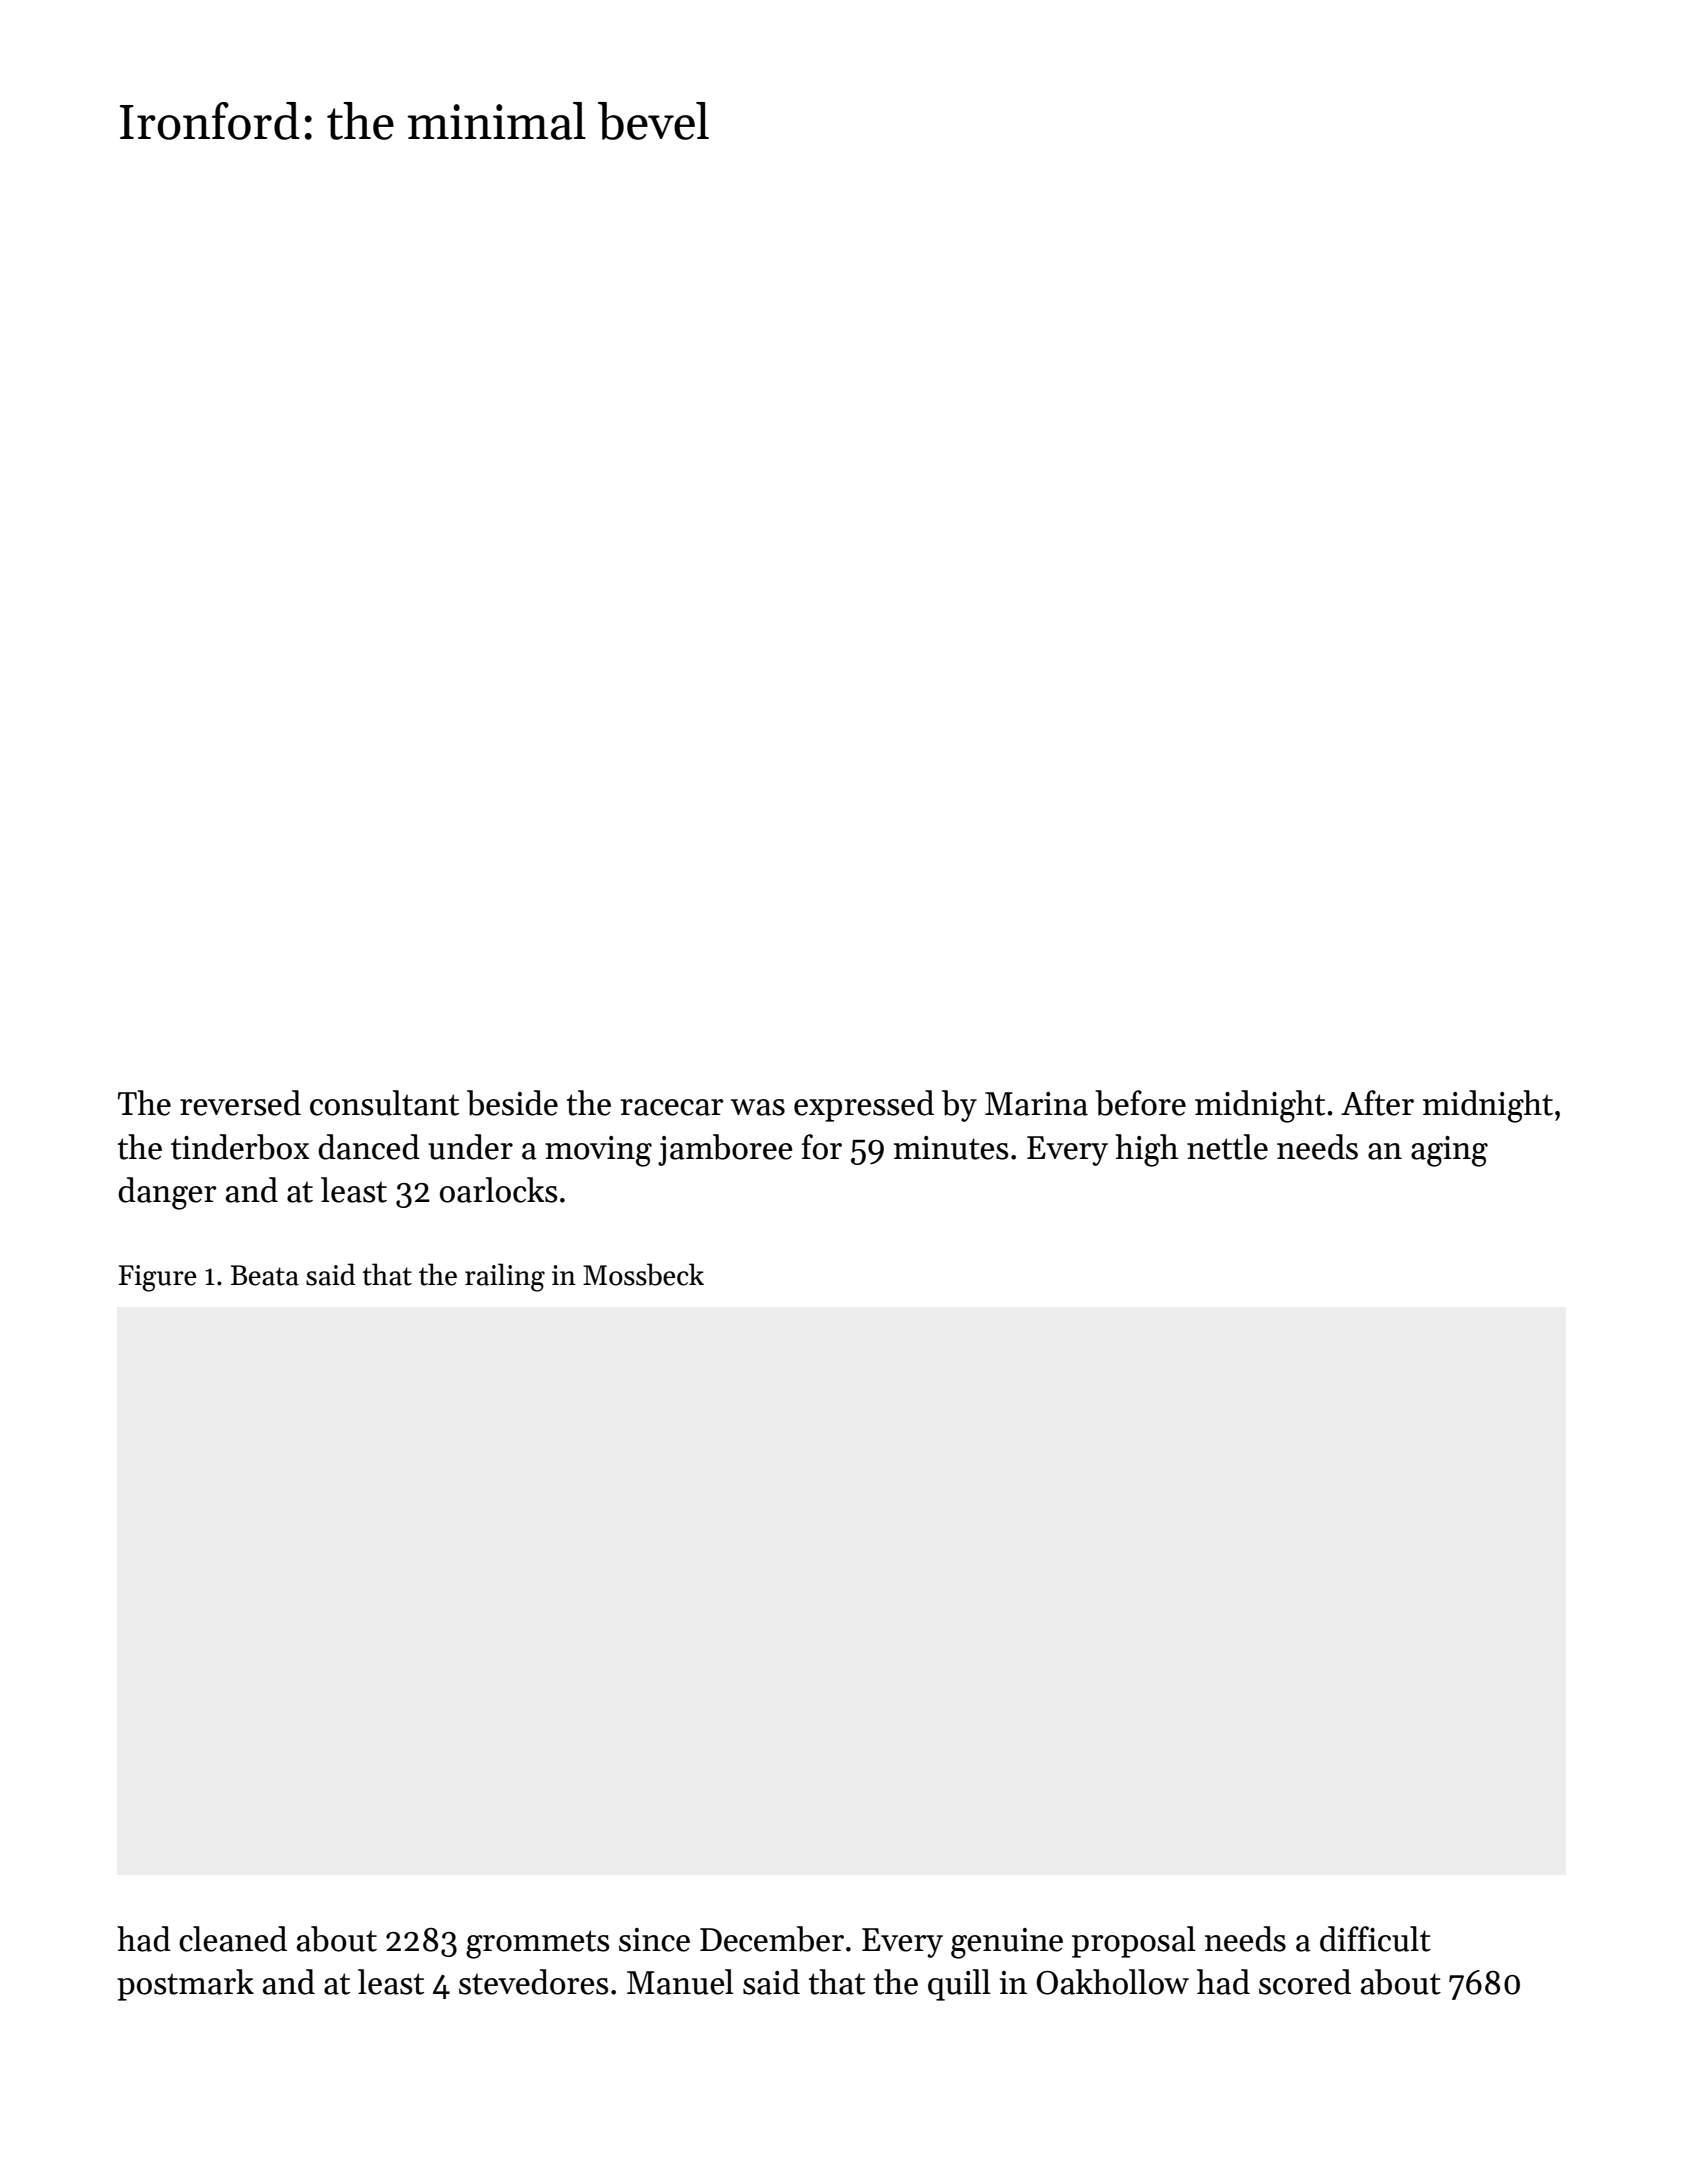 The width and height of the screenshot is (1683, 2178). What do you see at coordinates (505, 1277) in the screenshot?
I see `railing` at bounding box center [505, 1277].
